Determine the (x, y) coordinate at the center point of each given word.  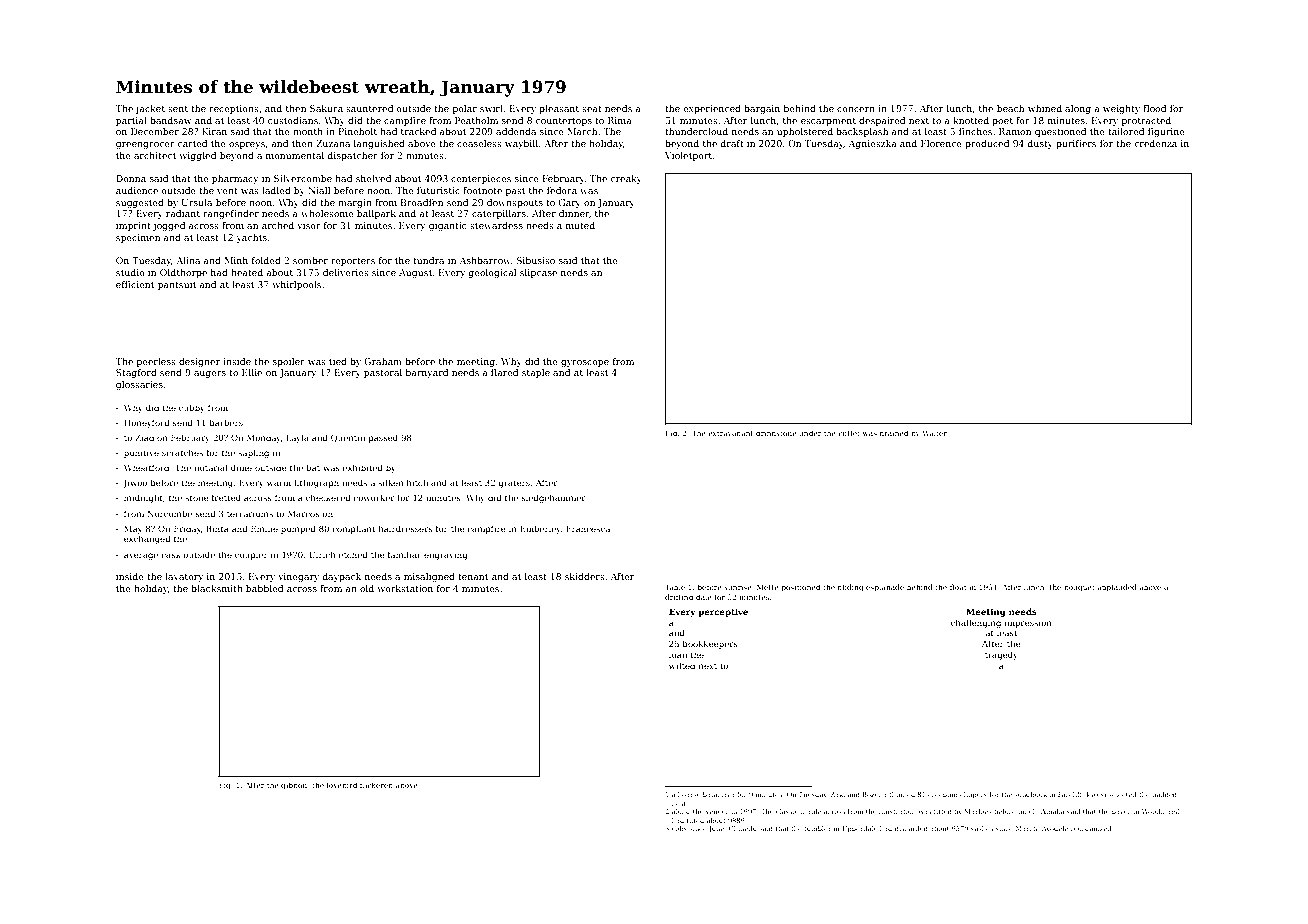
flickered (376, 785)
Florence (941, 143)
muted (580, 225)
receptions (234, 109)
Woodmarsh (1162, 811)
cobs (679, 828)
